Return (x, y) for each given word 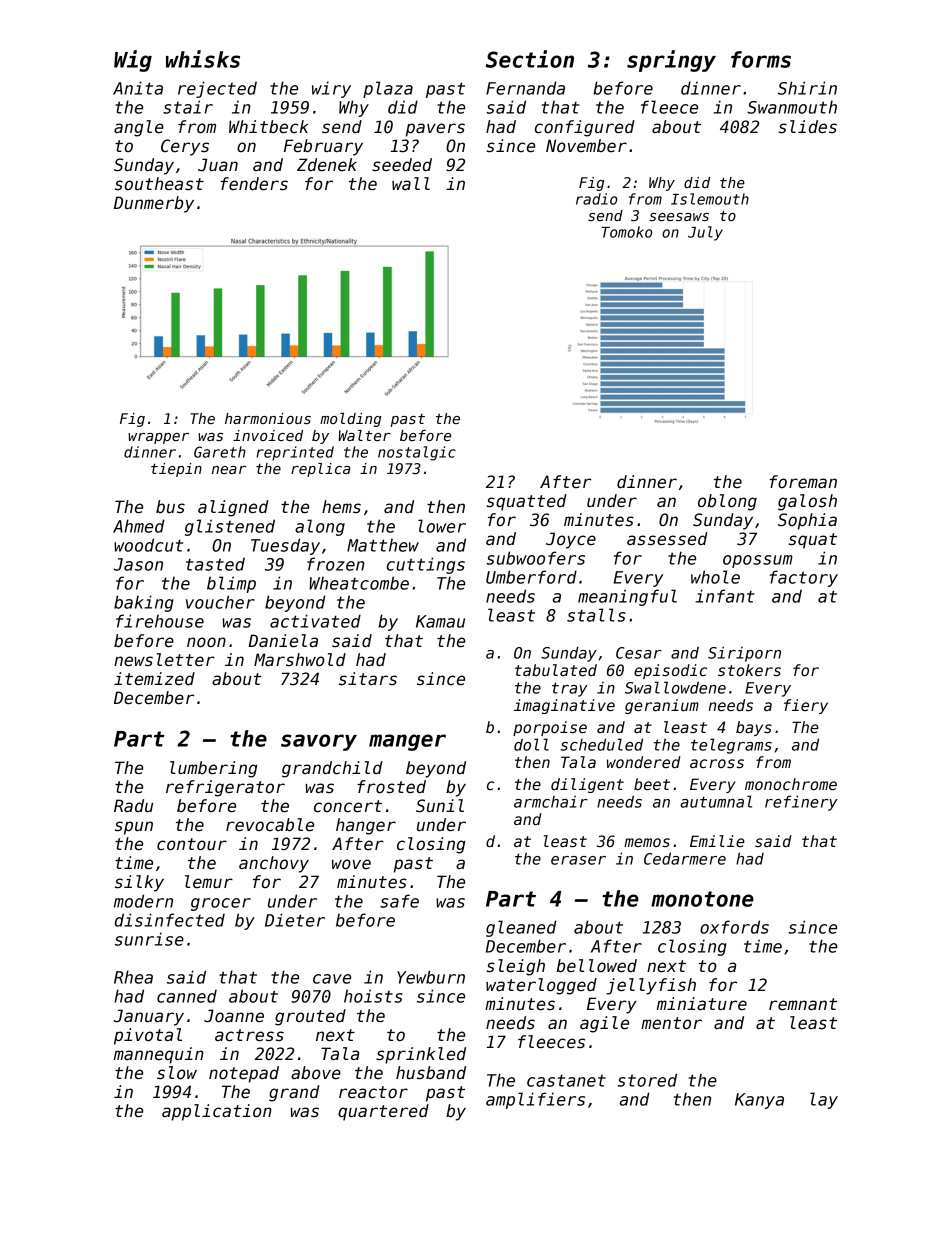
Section (530, 59)
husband (431, 1073)
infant (725, 596)
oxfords (734, 927)
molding (350, 420)
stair (188, 107)
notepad (244, 1074)
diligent (587, 785)
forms (761, 59)
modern (143, 901)
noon (206, 642)
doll (531, 744)
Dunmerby (154, 204)
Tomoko (627, 232)
